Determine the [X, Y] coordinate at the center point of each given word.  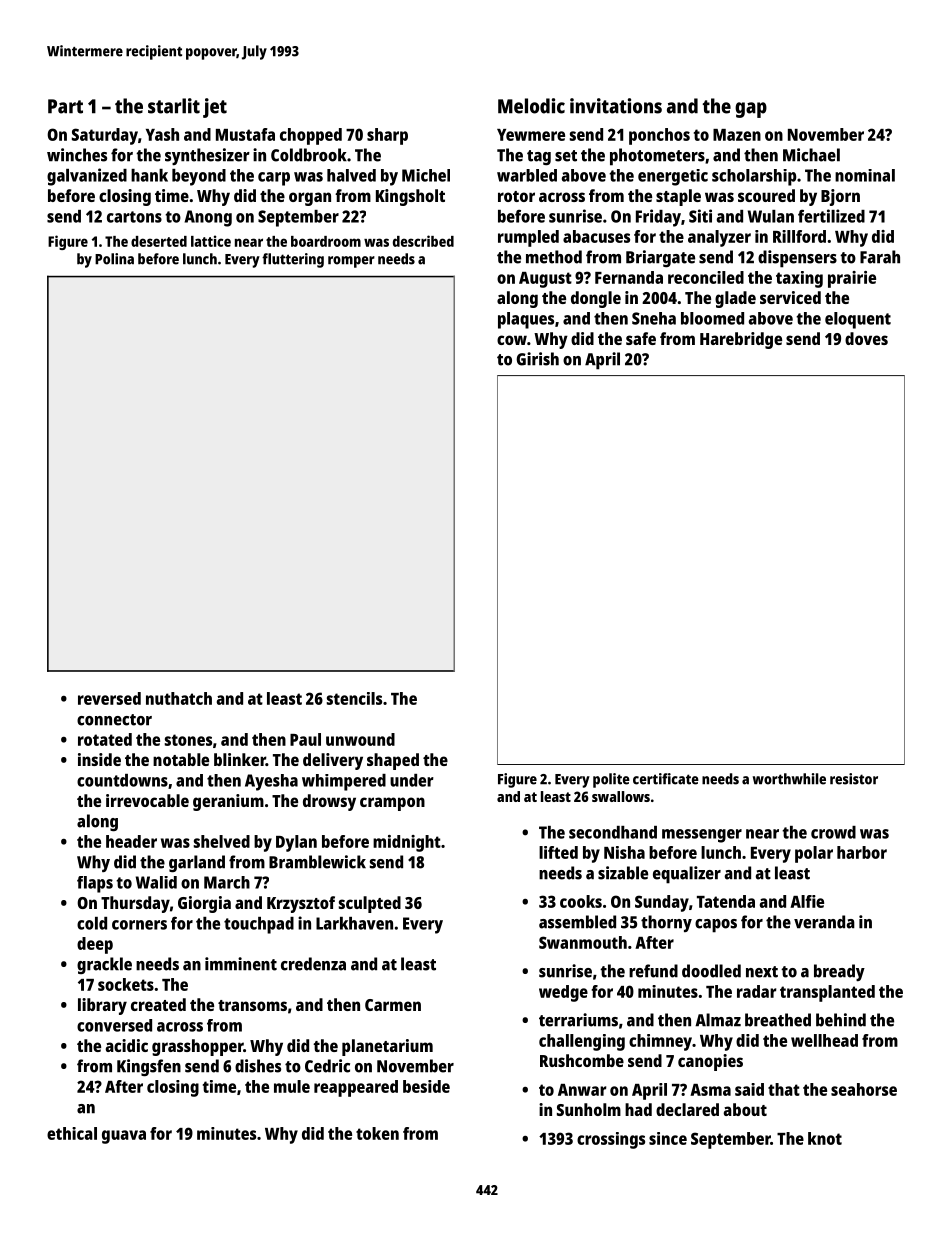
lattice [211, 241]
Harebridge [741, 340]
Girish [537, 359]
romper [351, 262]
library [102, 1006]
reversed [109, 698]
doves [866, 338]
